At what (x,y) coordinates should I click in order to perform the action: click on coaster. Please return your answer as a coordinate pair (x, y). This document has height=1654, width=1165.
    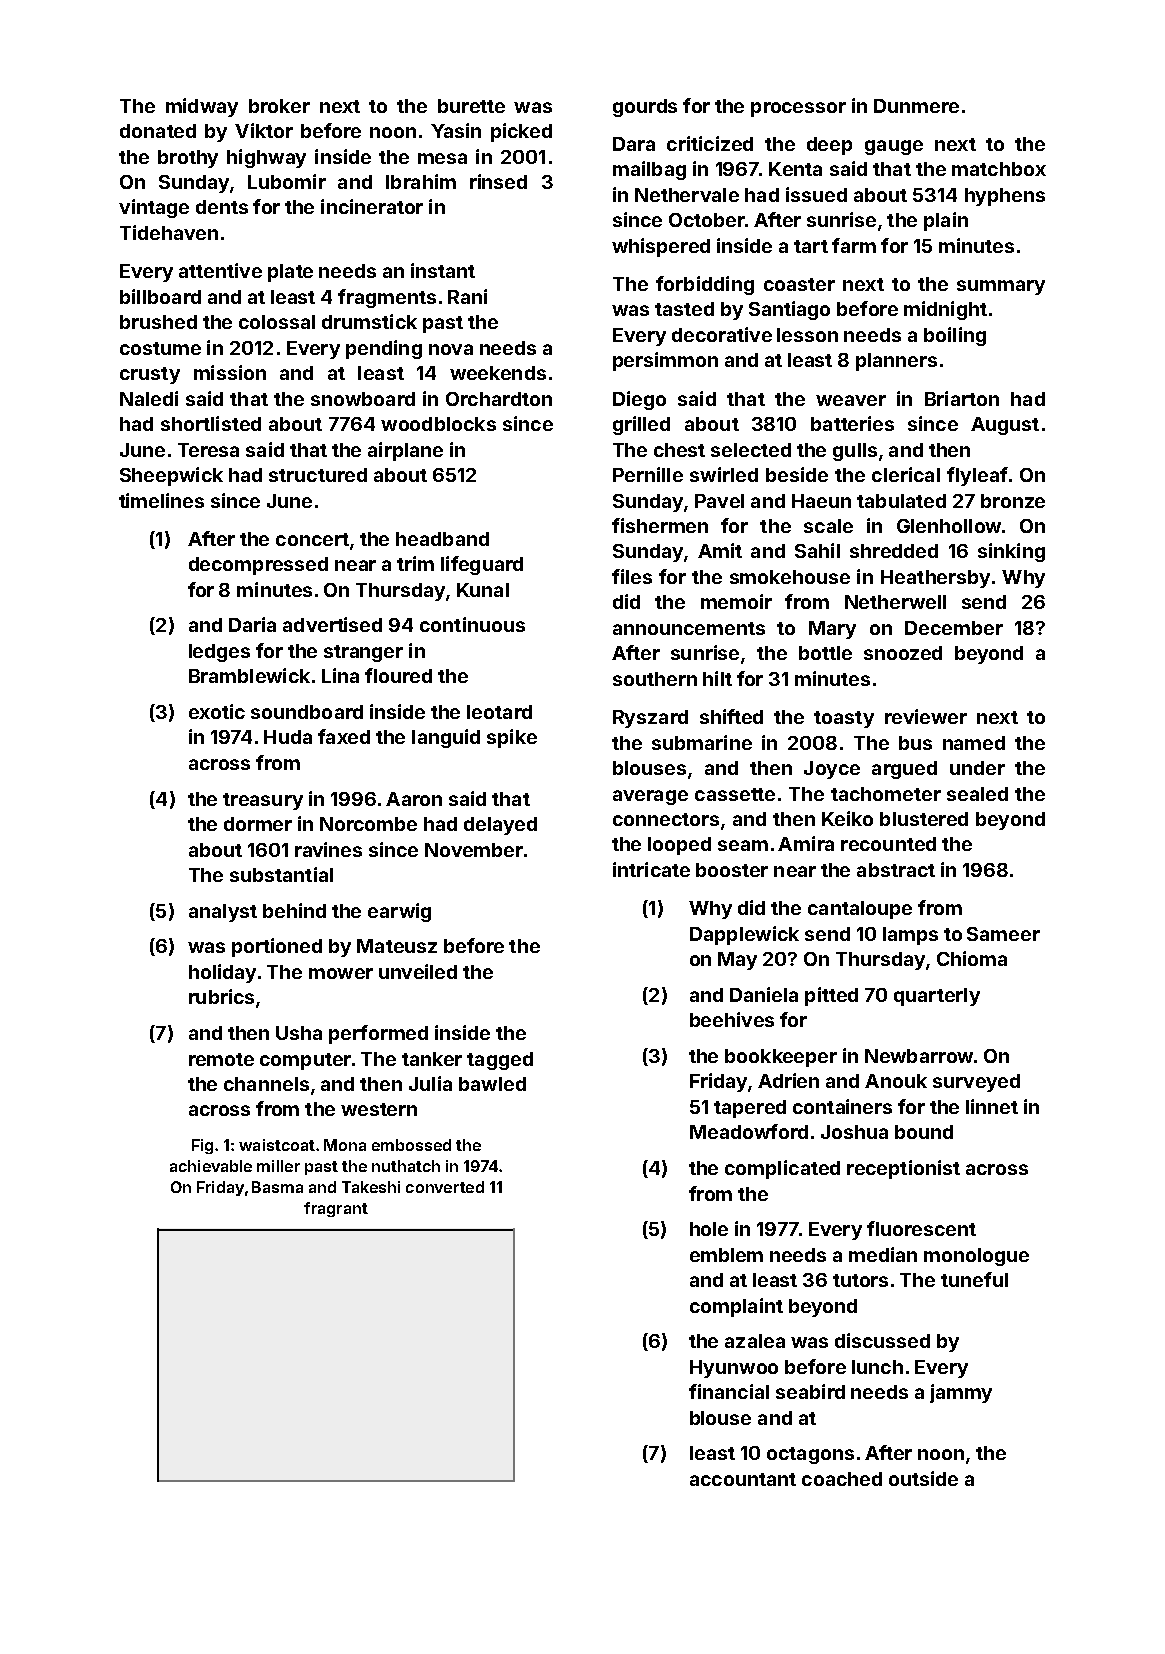
    Looking at the image, I should click on (799, 284).
